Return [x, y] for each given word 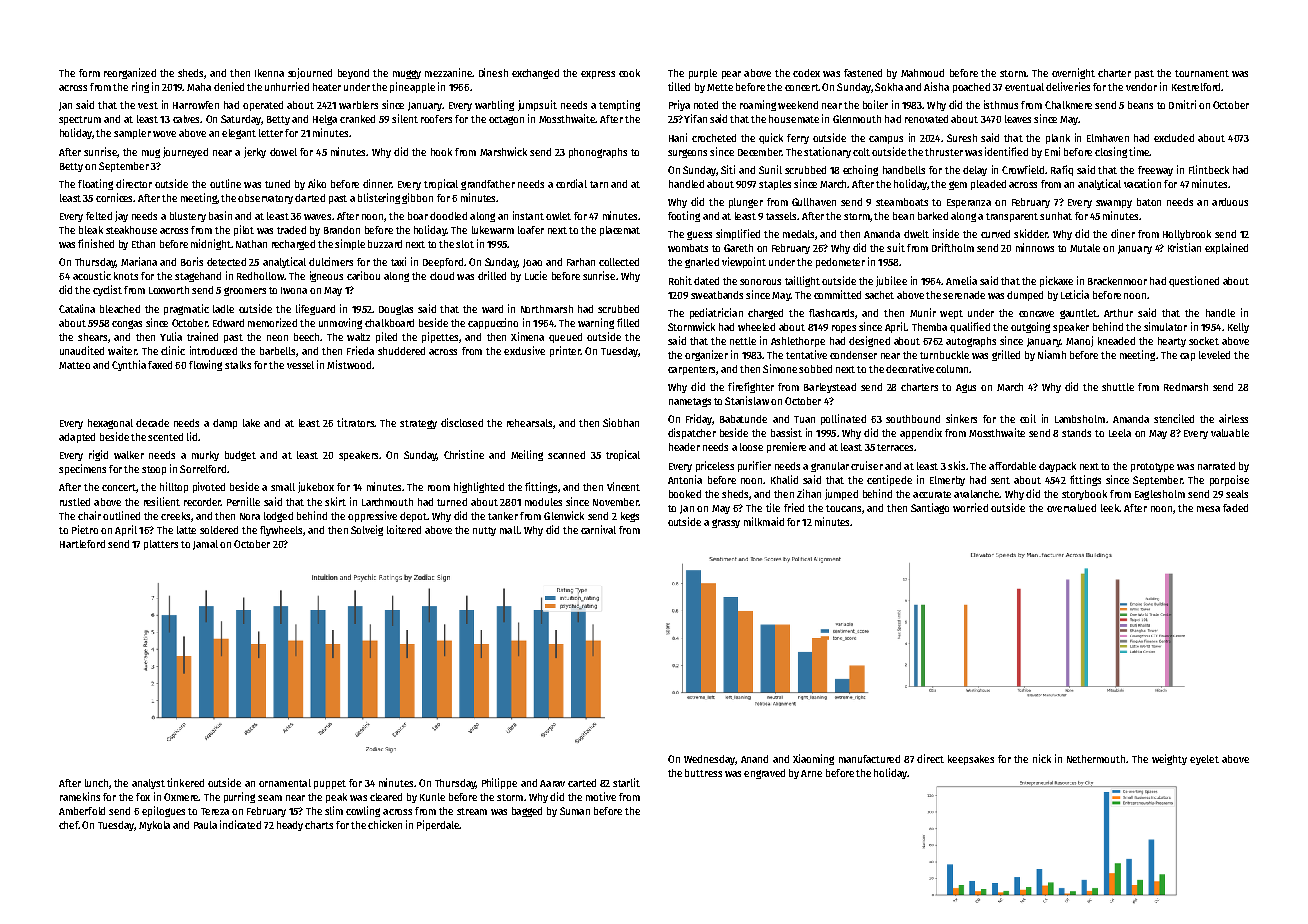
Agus [966, 388]
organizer [706, 355]
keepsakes [971, 760]
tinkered [185, 782]
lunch [96, 783]
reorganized [130, 73]
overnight [1073, 73]
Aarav [552, 783]
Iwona [294, 290]
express [598, 75]
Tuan [804, 419]
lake [251, 423]
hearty [1172, 342]
